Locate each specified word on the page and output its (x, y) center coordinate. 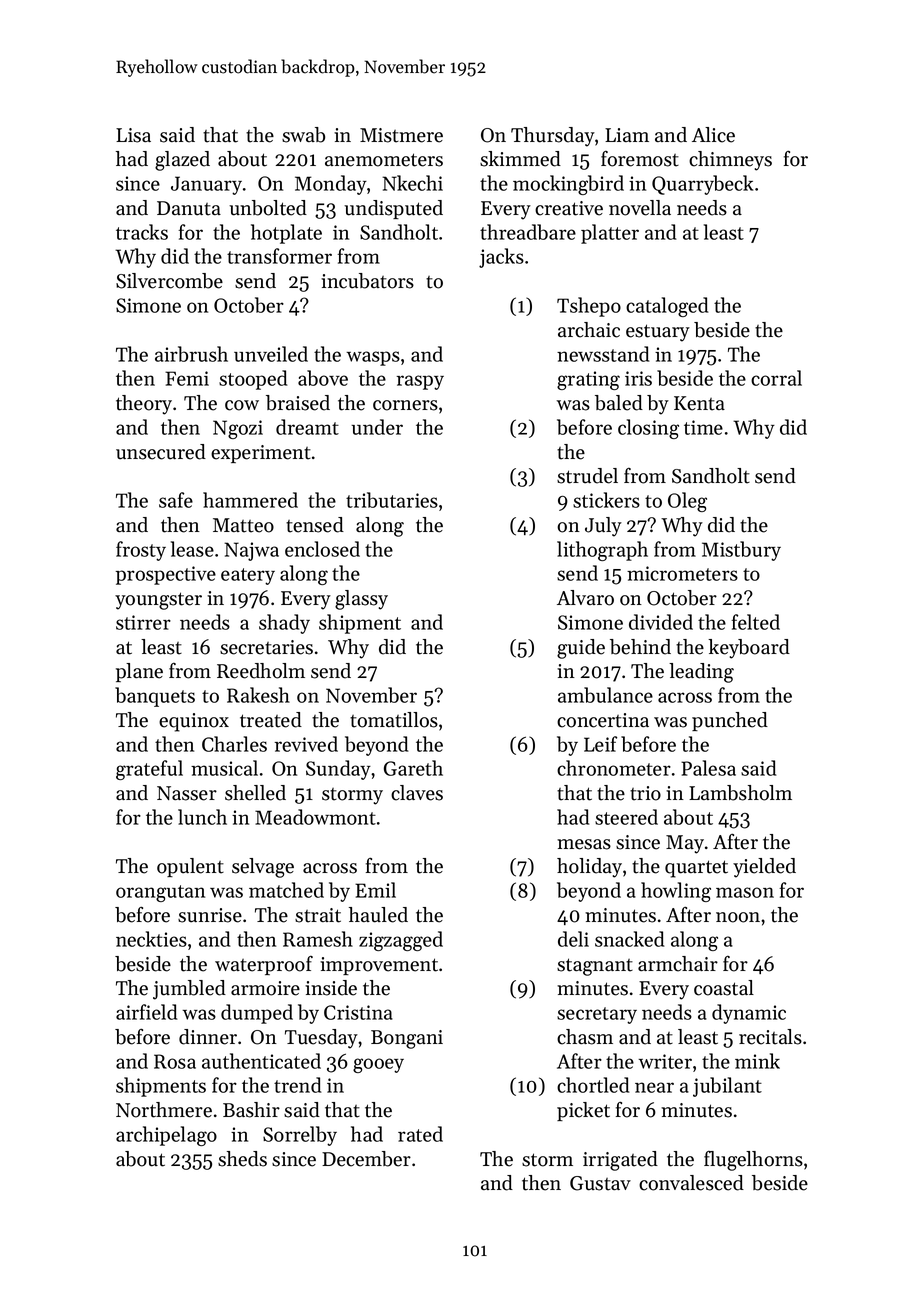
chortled (593, 1085)
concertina (603, 720)
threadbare (528, 232)
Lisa (133, 135)
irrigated (620, 1161)
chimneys (730, 161)
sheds (242, 1159)
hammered (250, 500)
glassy (361, 600)
